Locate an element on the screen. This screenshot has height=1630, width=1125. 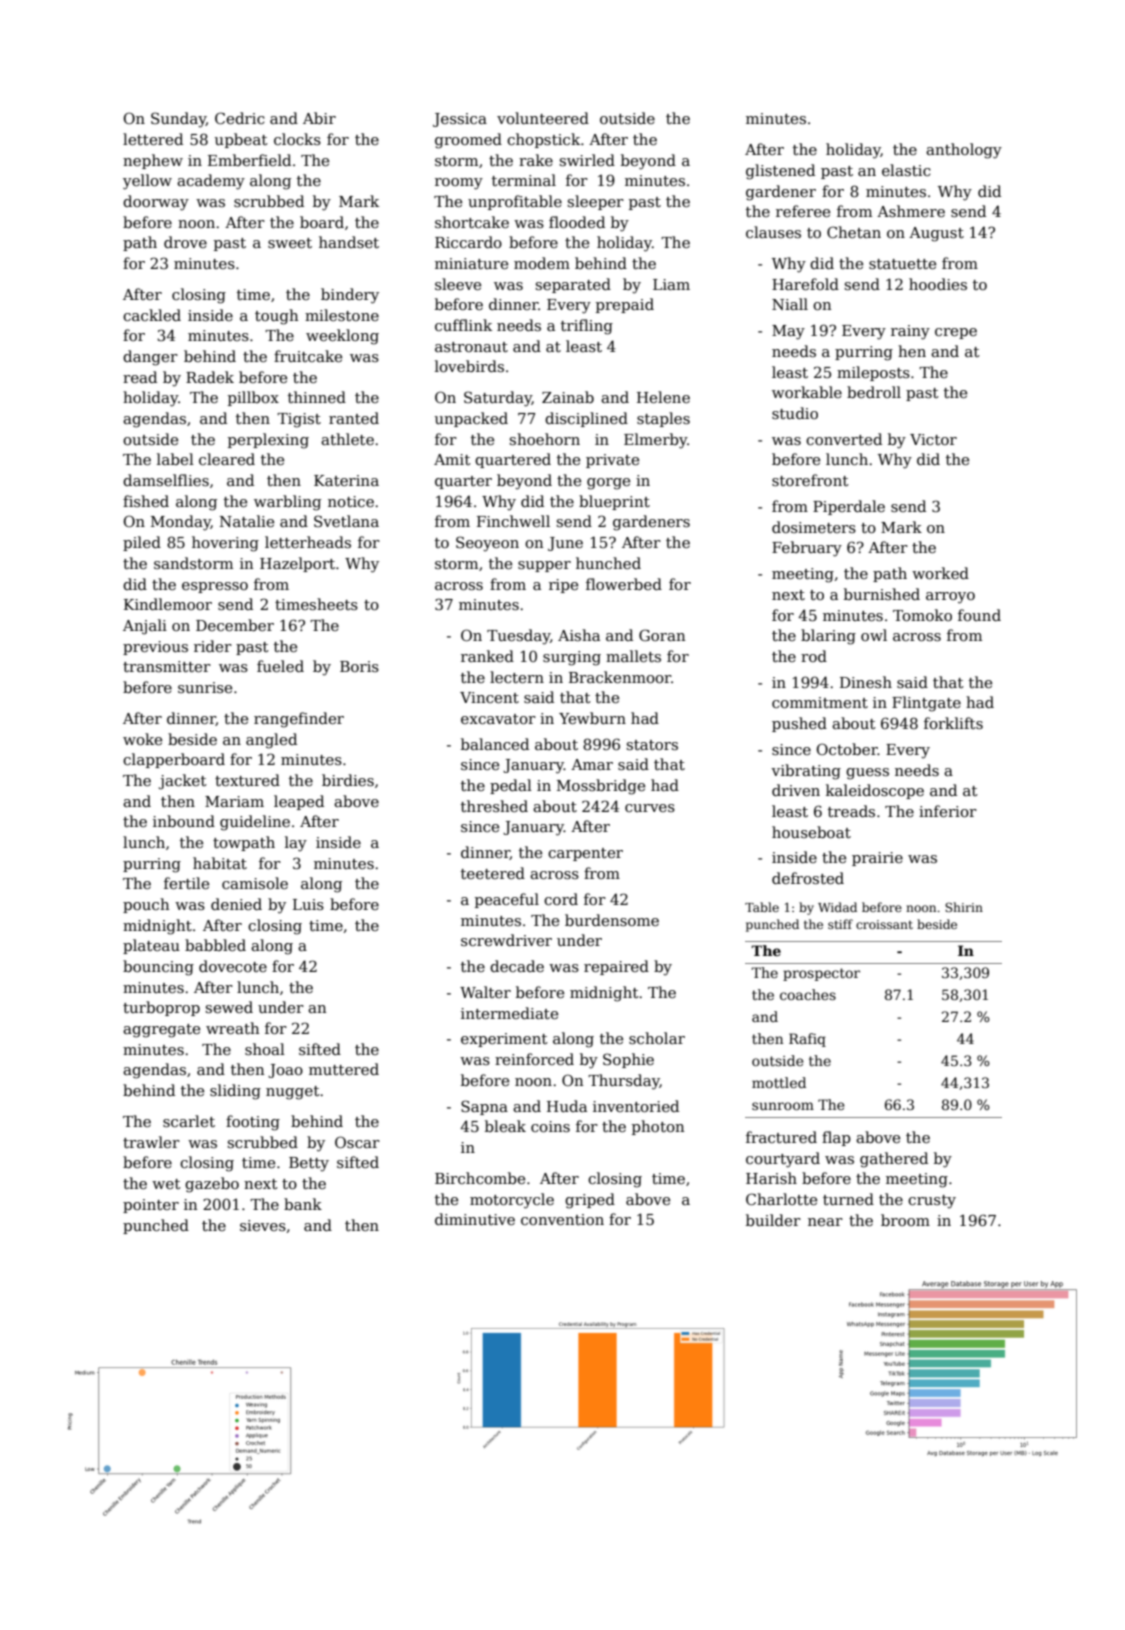
doorway is located at coordinates (156, 203).
